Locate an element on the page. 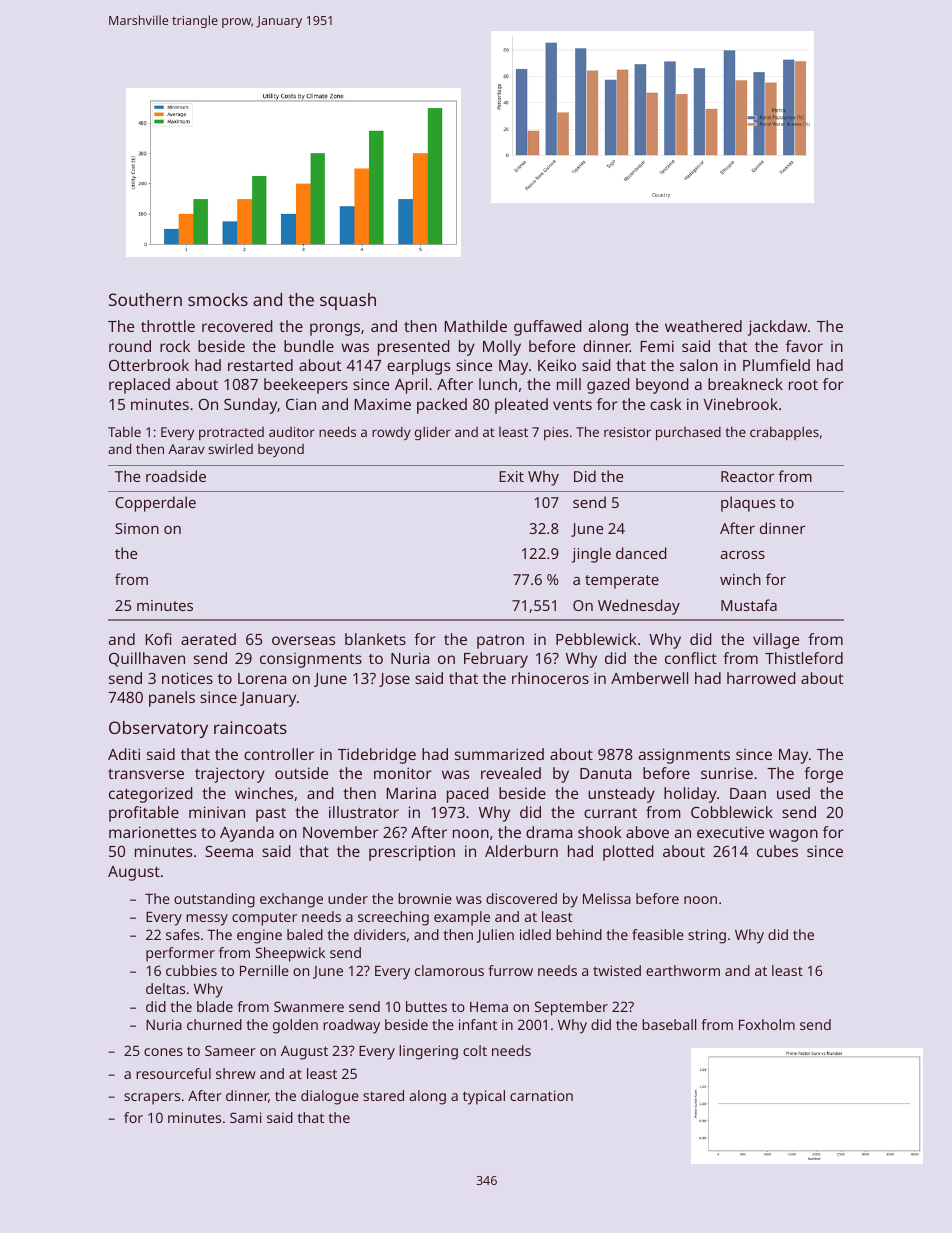 Image resolution: width=952 pixels, height=1233 pixels. Thistleford is located at coordinates (804, 658).
